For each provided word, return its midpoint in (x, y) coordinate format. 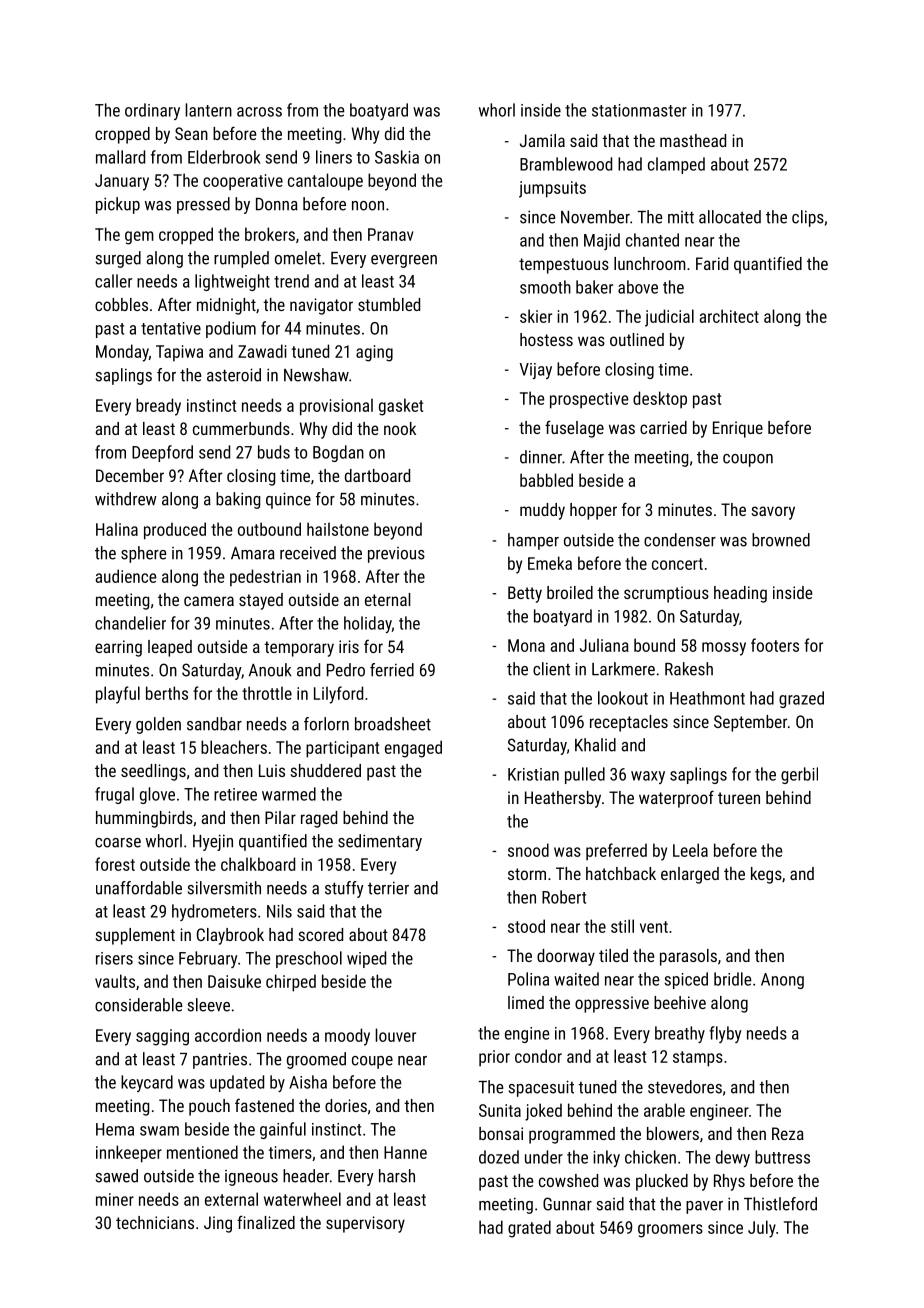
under (544, 1157)
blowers (673, 1133)
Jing (218, 1224)
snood (528, 850)
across (259, 112)
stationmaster (639, 110)
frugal (114, 795)
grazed (801, 699)
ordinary (152, 111)
